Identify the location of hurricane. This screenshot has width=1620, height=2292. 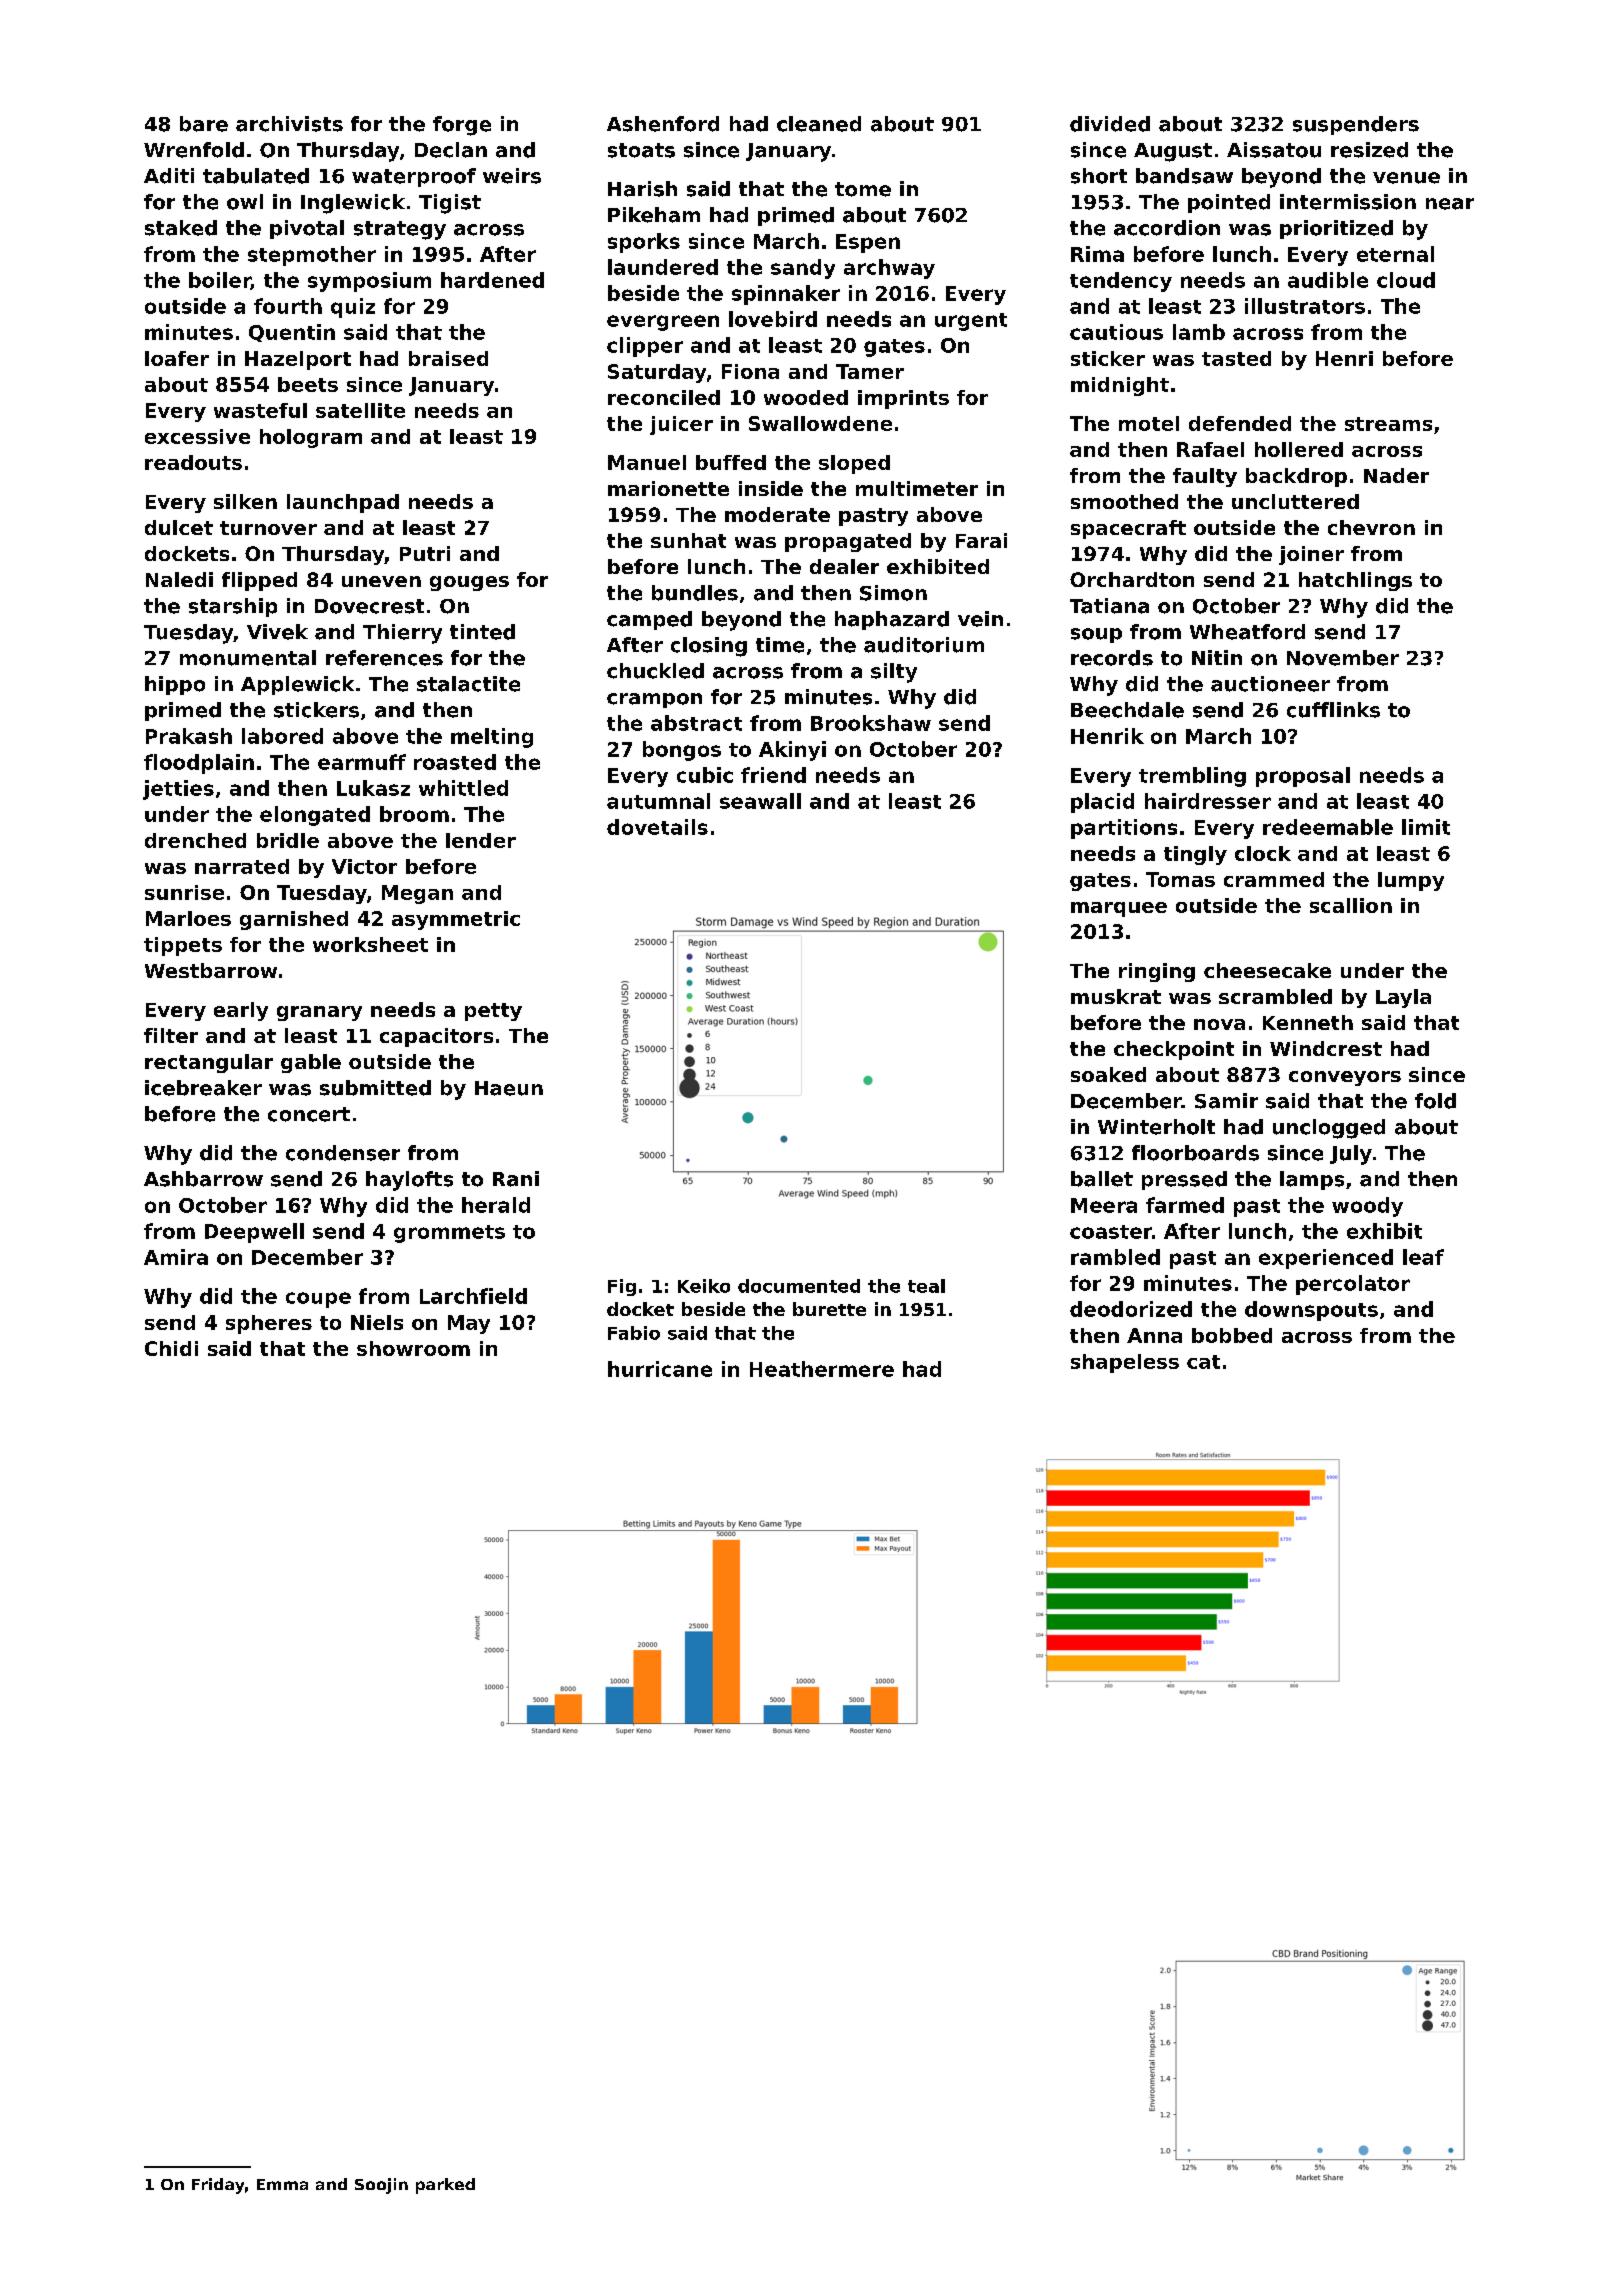
(660, 1369).
